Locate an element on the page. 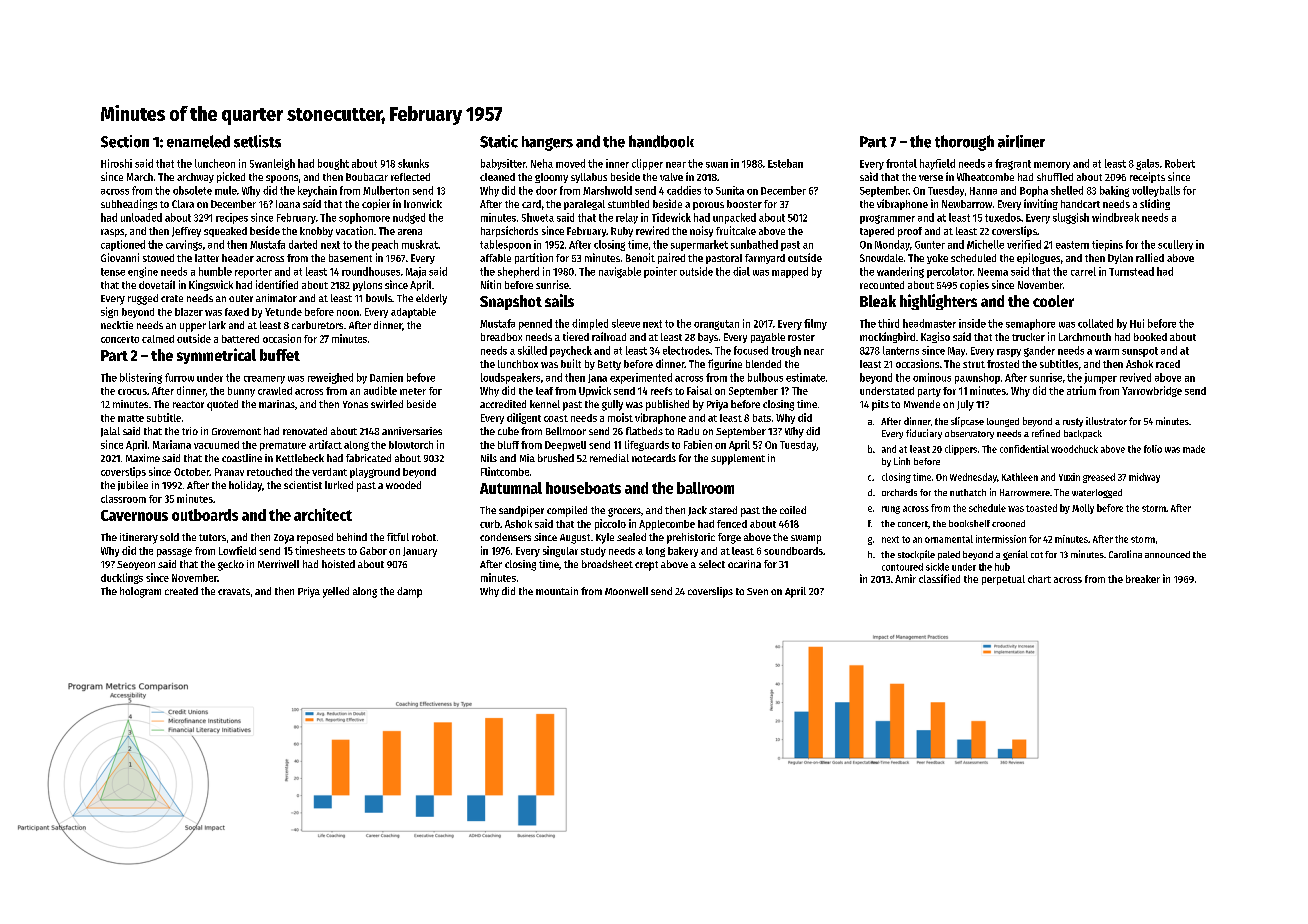  blistering is located at coordinates (141, 378).
